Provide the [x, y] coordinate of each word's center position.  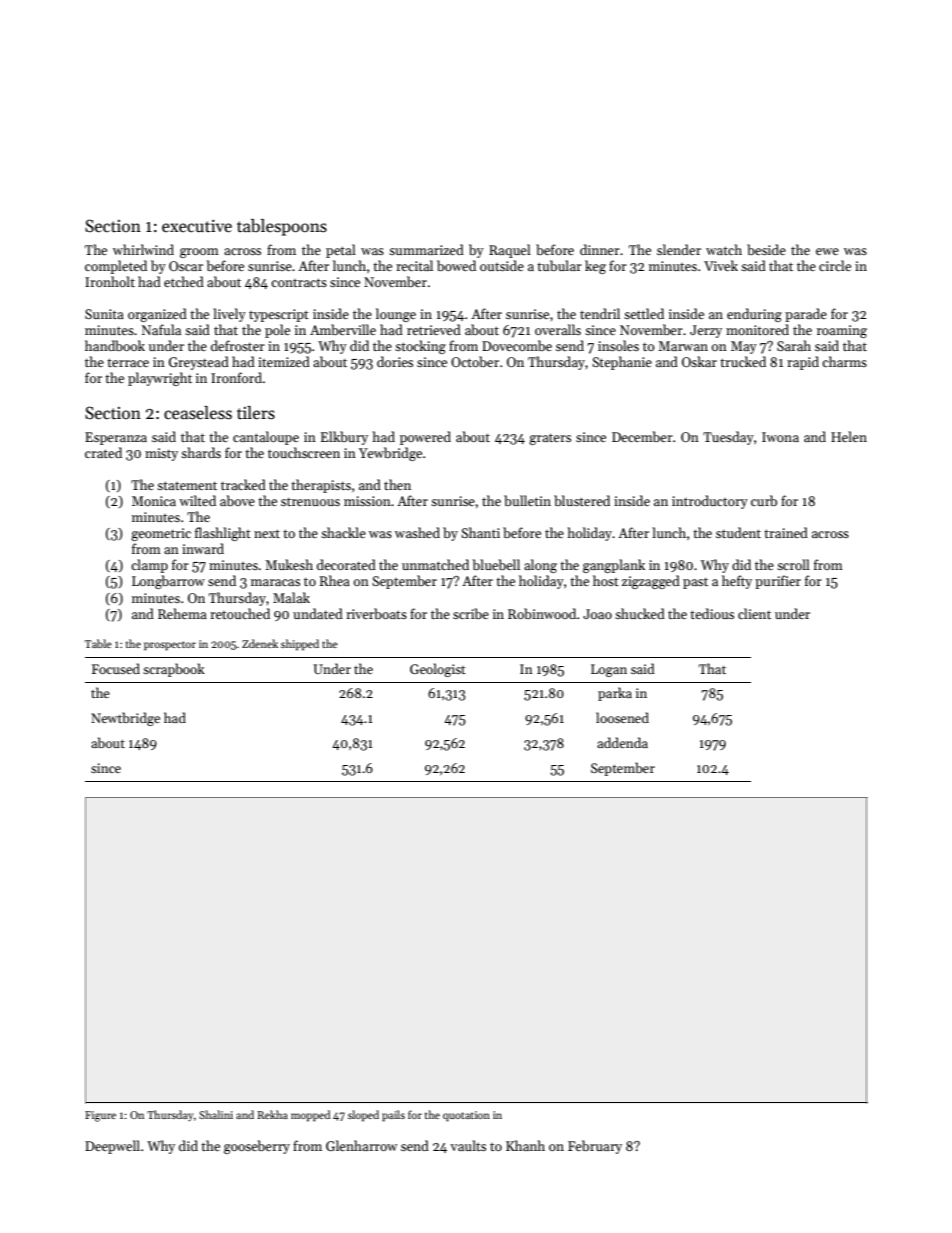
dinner [600, 249]
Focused [116, 668]
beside [766, 249]
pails [393, 1116]
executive [197, 226]
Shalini [216, 1114]
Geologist [438, 670]
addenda [622, 742]
